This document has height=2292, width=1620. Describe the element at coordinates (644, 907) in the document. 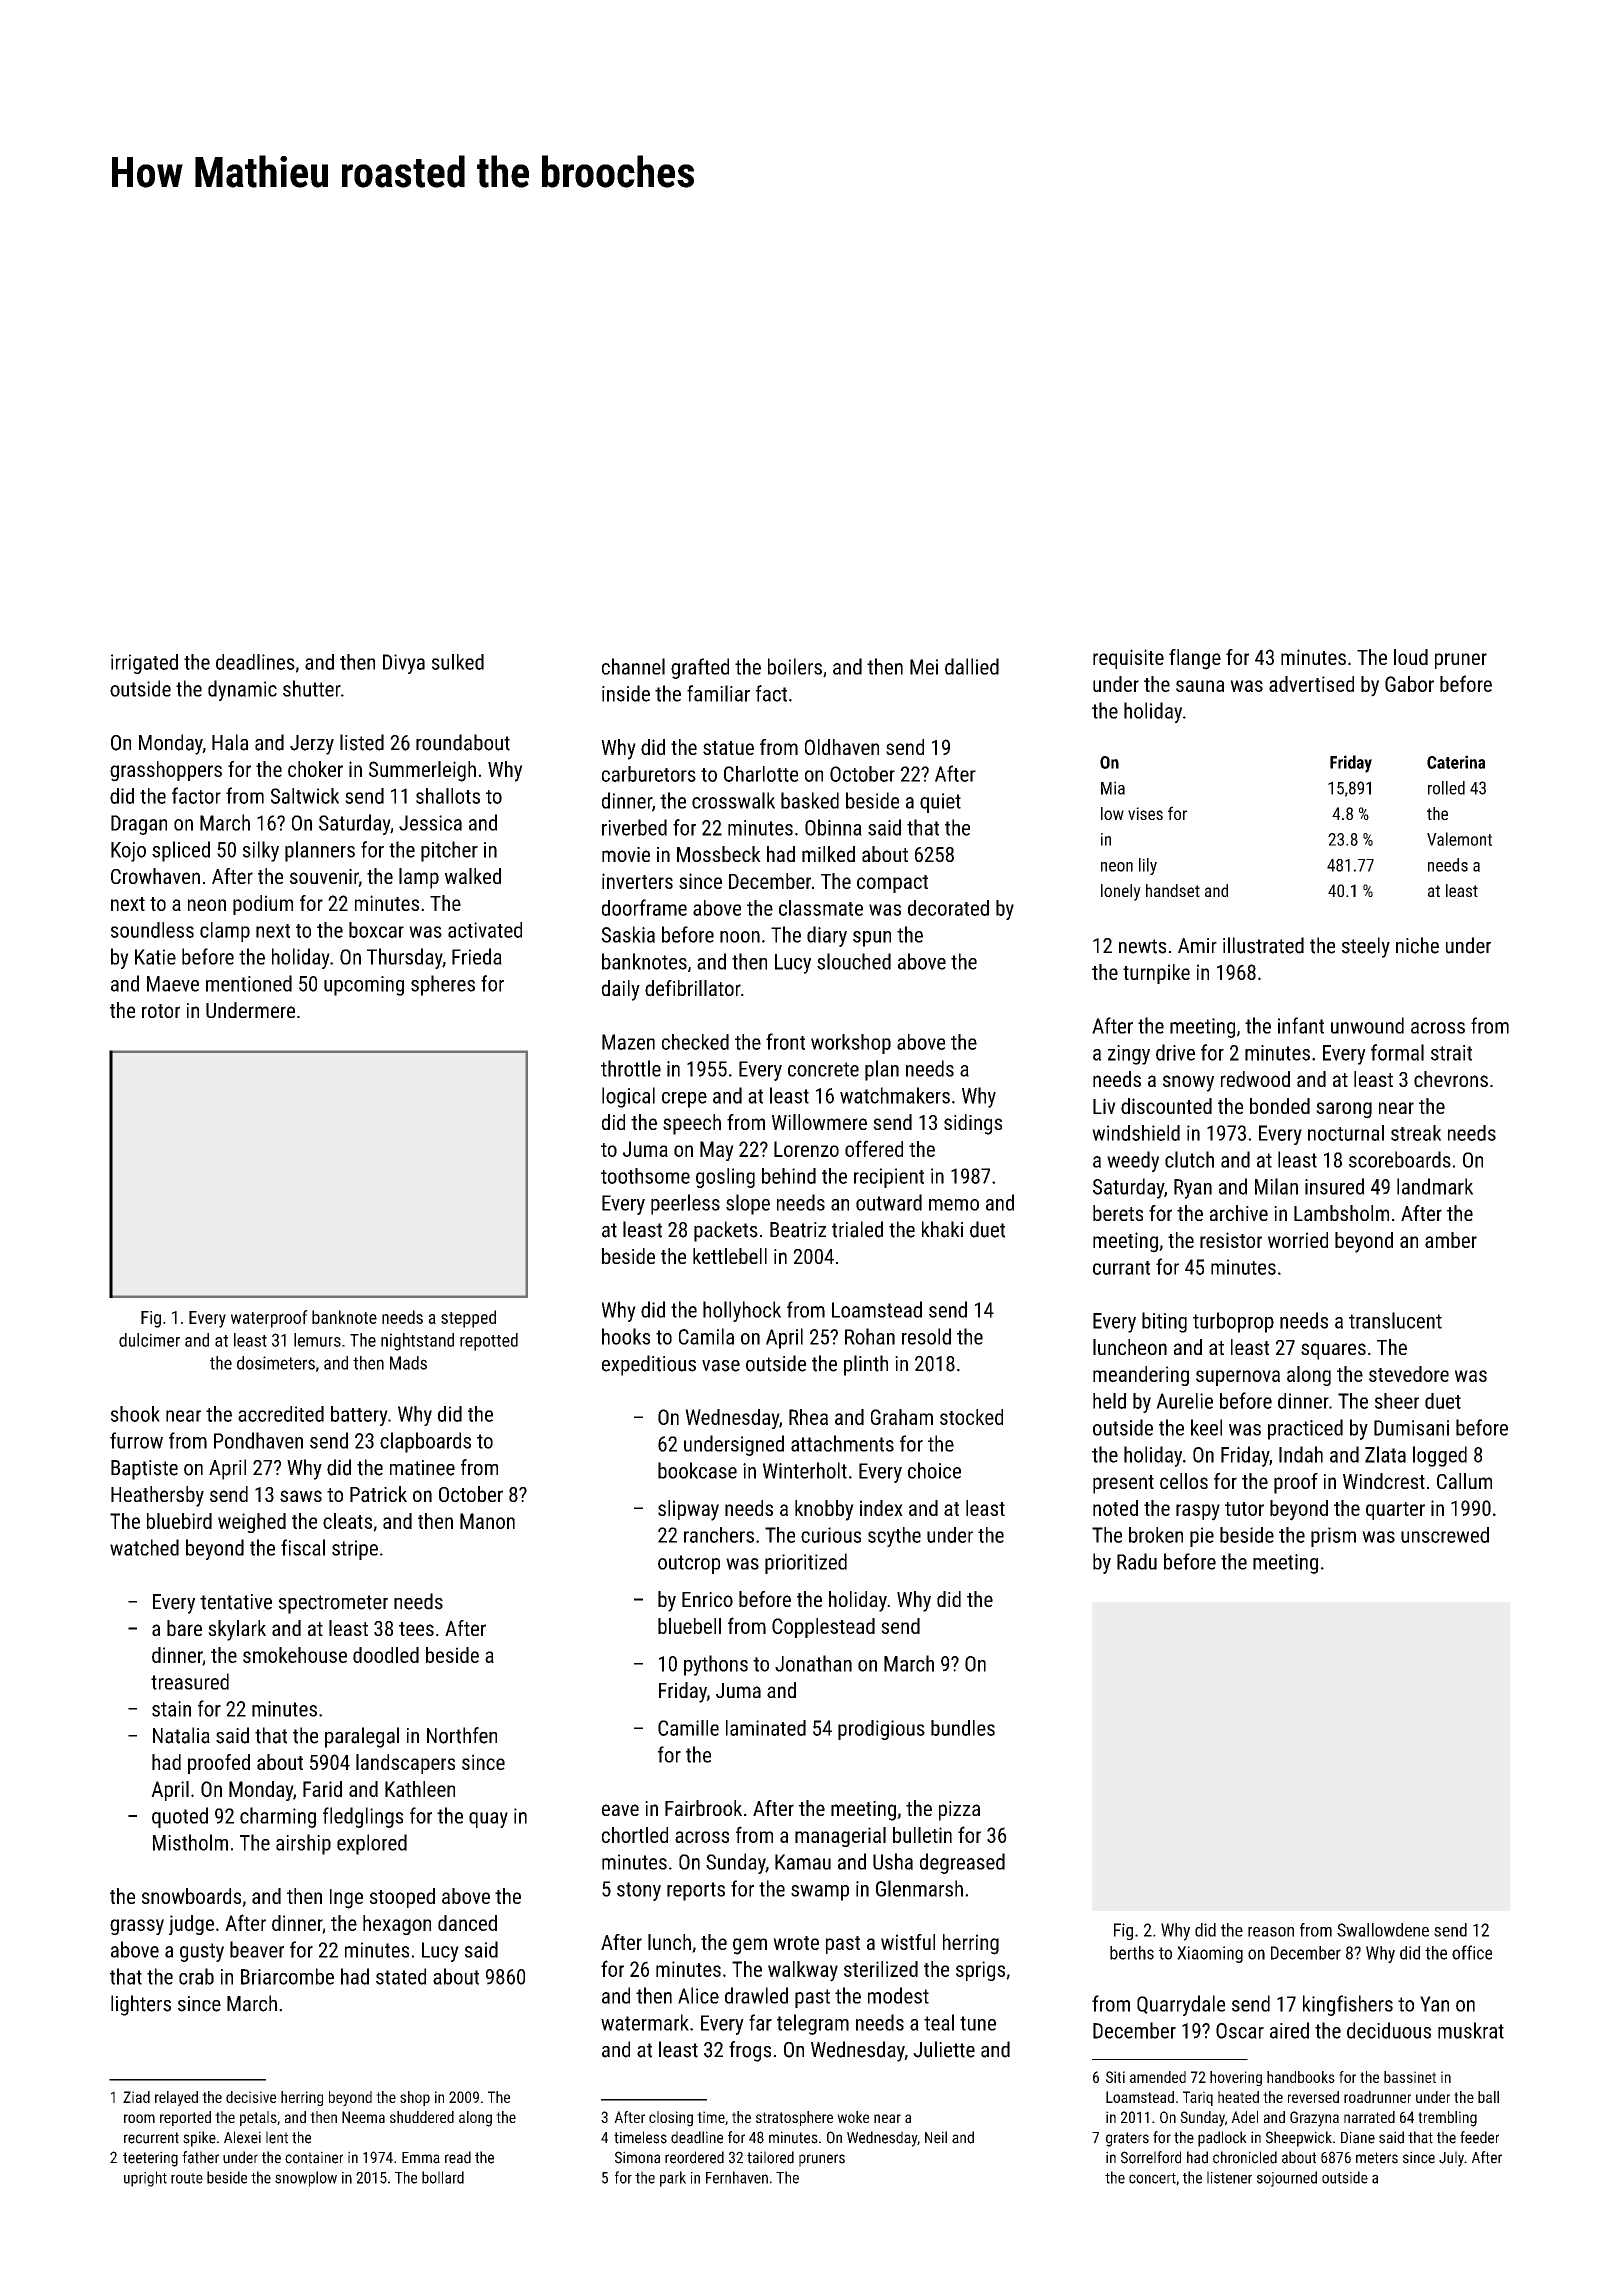

I see `doorframe` at that location.
